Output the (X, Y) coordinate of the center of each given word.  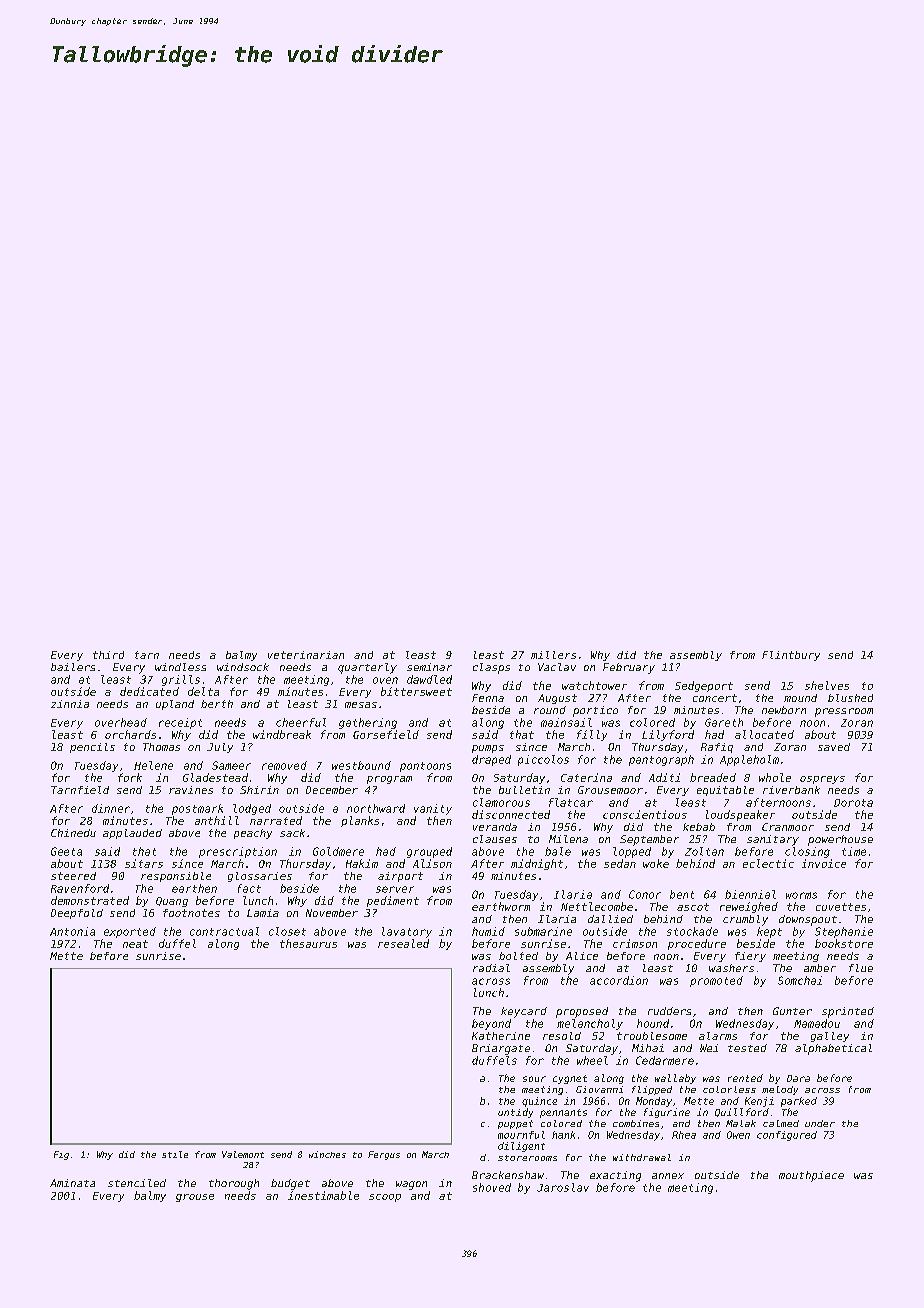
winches (327, 1154)
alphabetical (833, 1049)
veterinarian (306, 655)
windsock (243, 667)
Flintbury (791, 656)
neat (135, 944)
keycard (524, 1012)
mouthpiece (811, 1176)
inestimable (323, 1195)
